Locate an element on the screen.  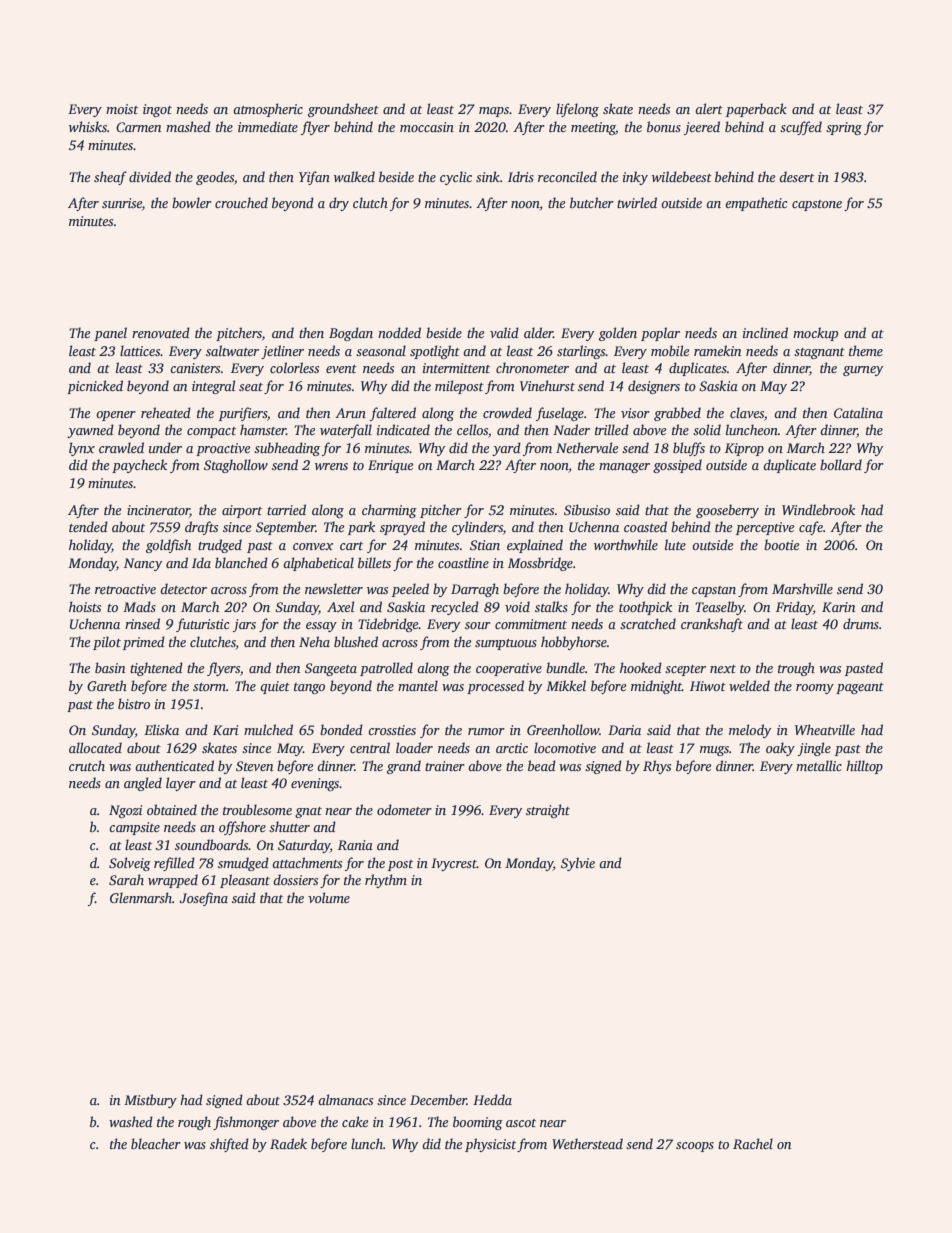
physicist is located at coordinates (490, 1145).
